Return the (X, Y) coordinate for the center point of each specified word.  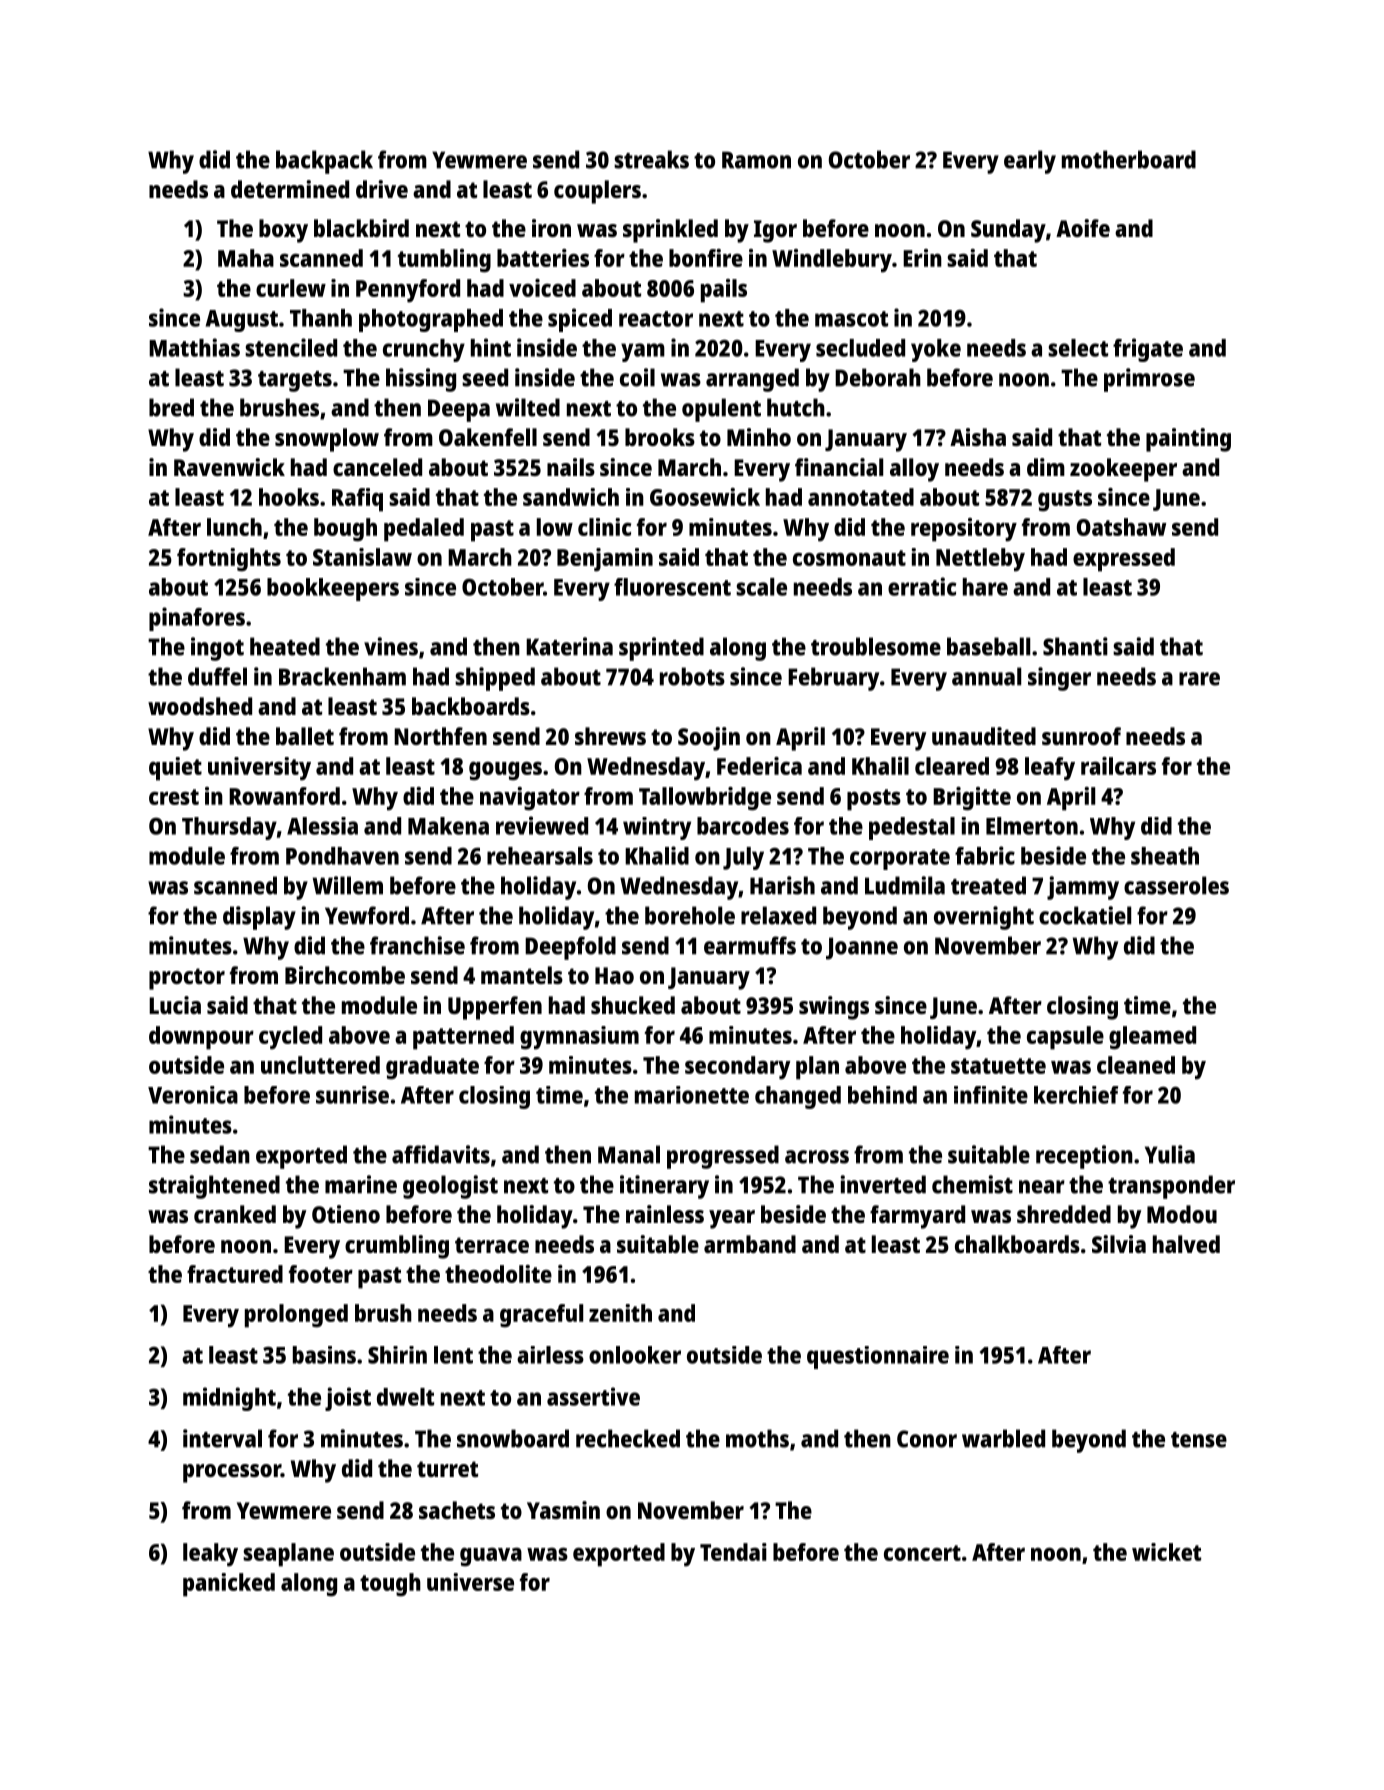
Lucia (175, 1005)
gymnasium (579, 1038)
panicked (229, 1585)
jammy (1083, 888)
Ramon (756, 160)
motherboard (1129, 159)
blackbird (361, 228)
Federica (759, 766)
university (259, 769)
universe (470, 1582)
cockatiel (1085, 915)
